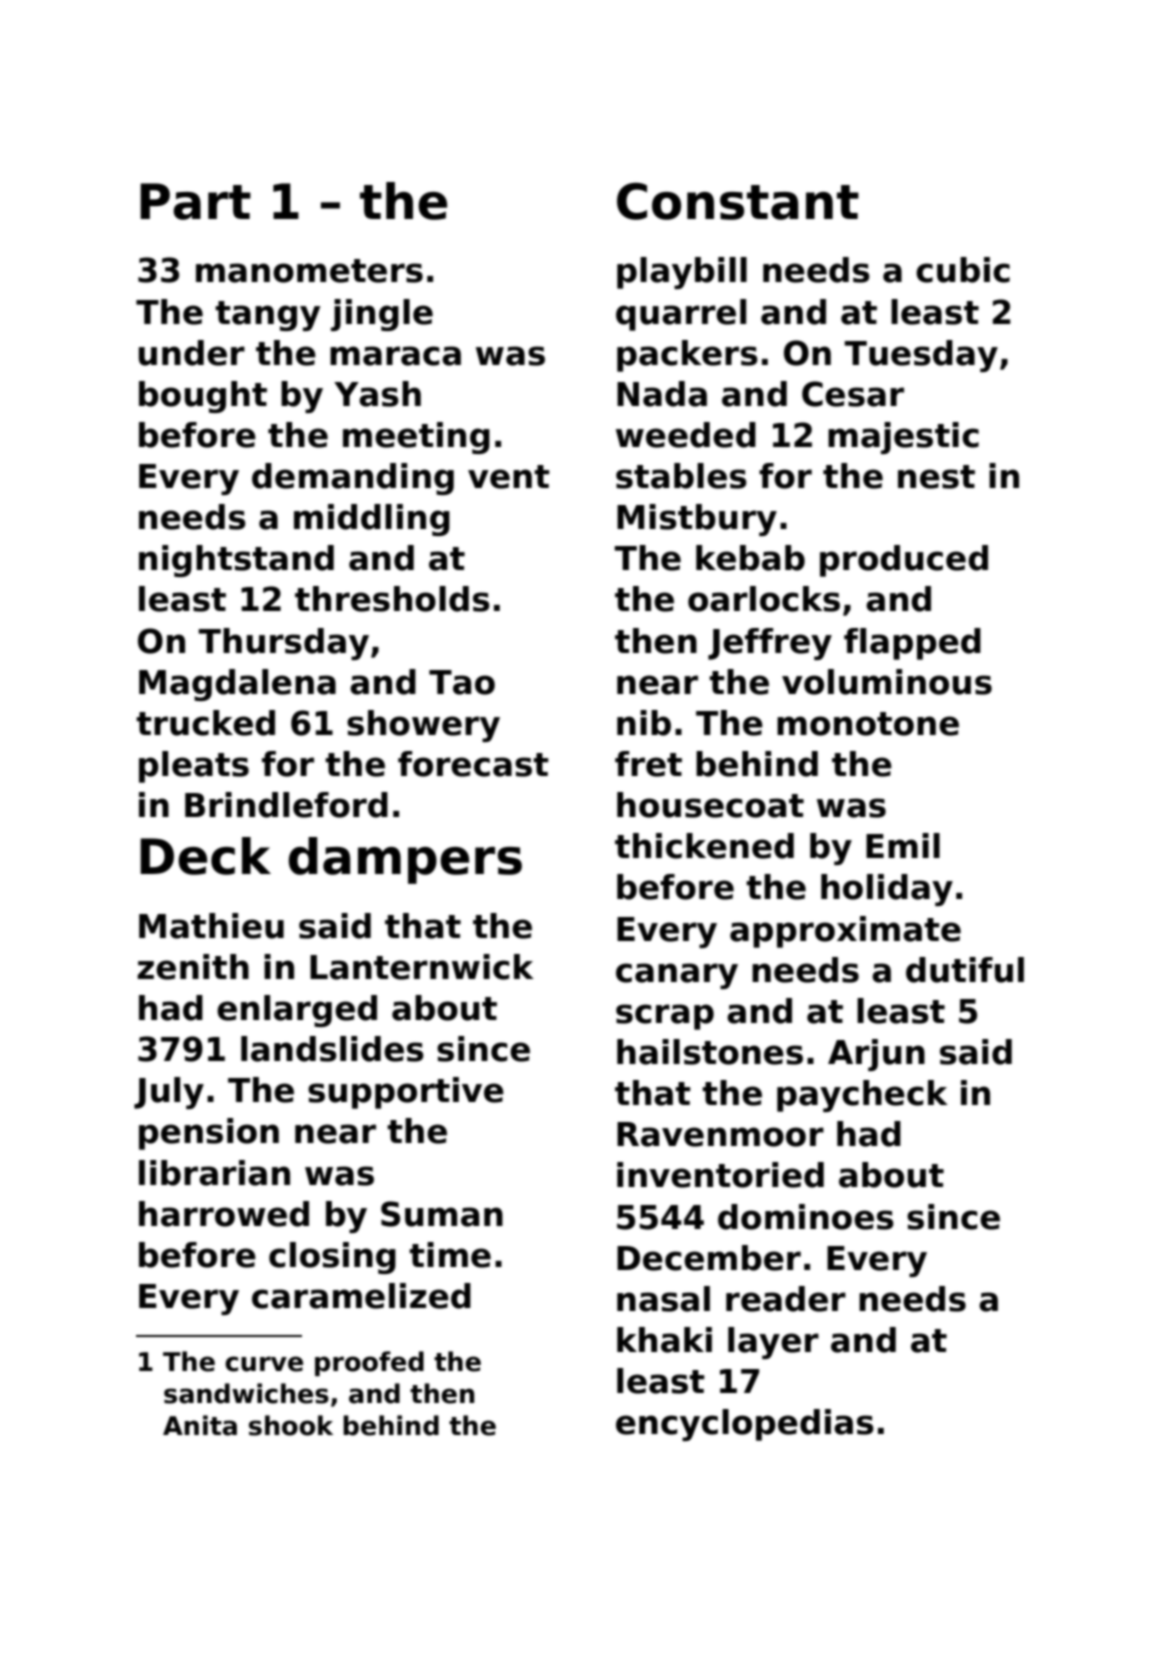 The width and height of the image is (1165, 1654). What do you see at coordinates (963, 270) in the image?
I see `cubic` at bounding box center [963, 270].
